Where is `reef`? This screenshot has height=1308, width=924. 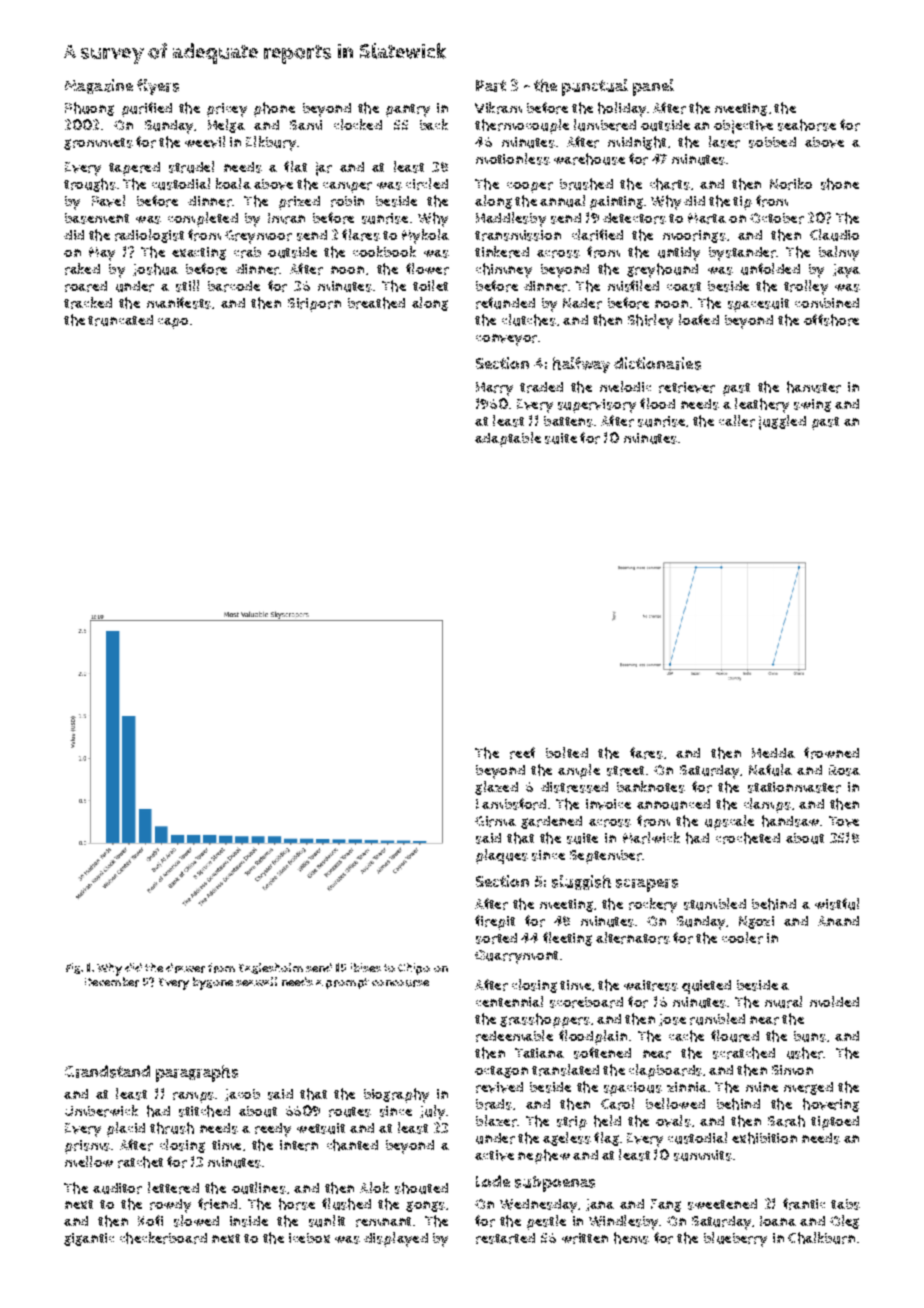
reef is located at coordinates (522, 753).
